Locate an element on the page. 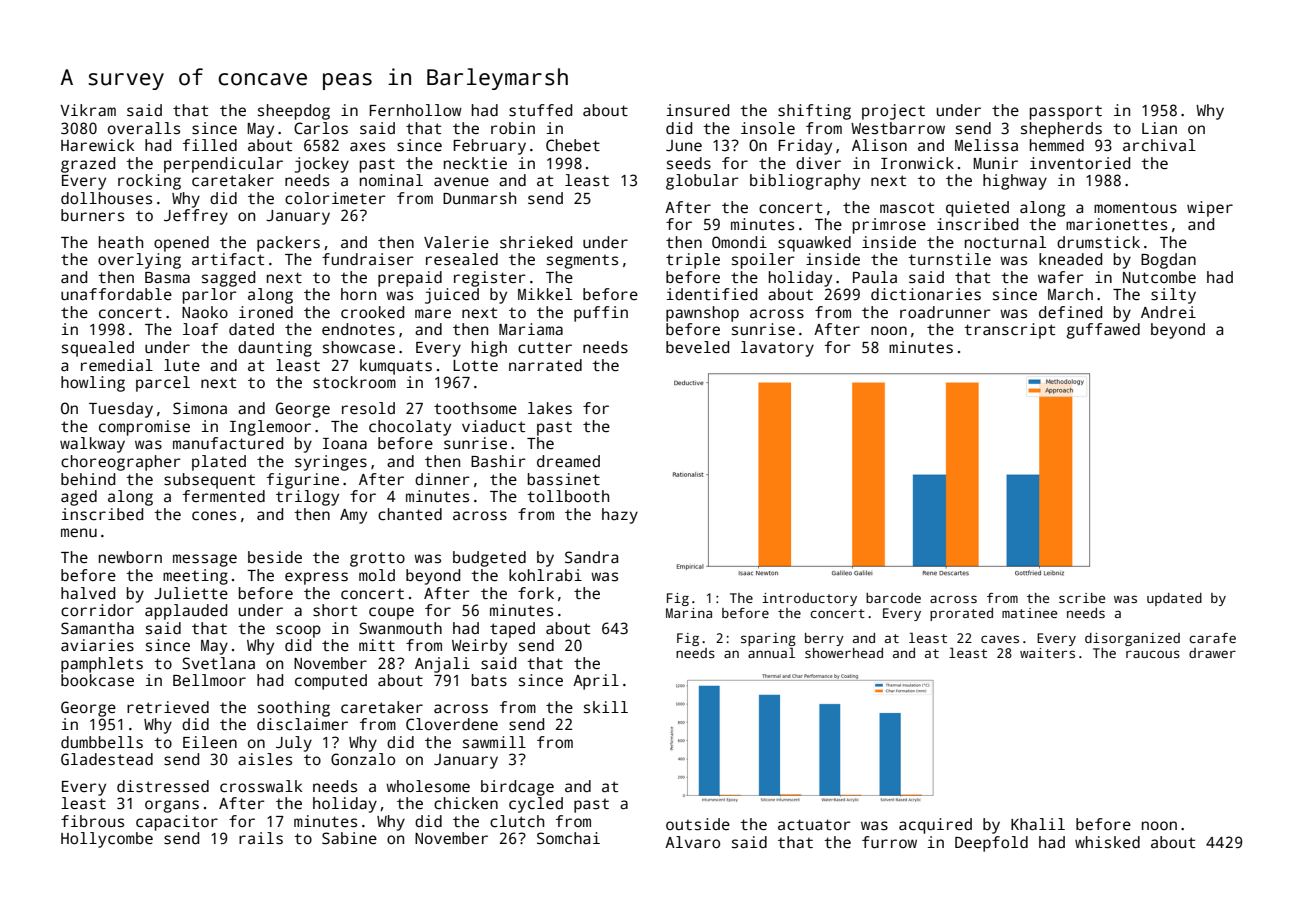  guffawed is located at coordinates (1103, 331).
